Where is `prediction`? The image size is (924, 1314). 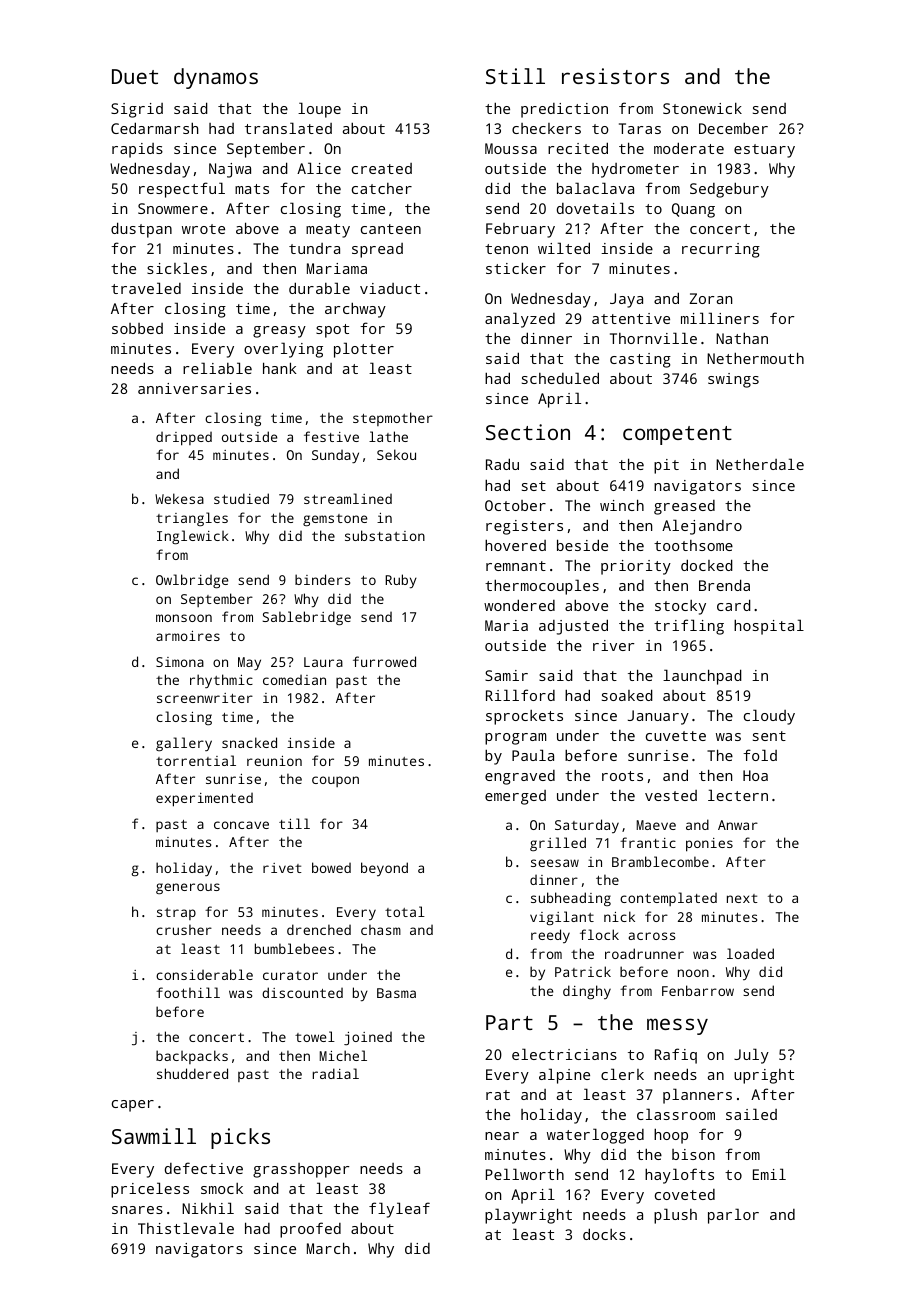 prediction is located at coordinates (564, 110).
